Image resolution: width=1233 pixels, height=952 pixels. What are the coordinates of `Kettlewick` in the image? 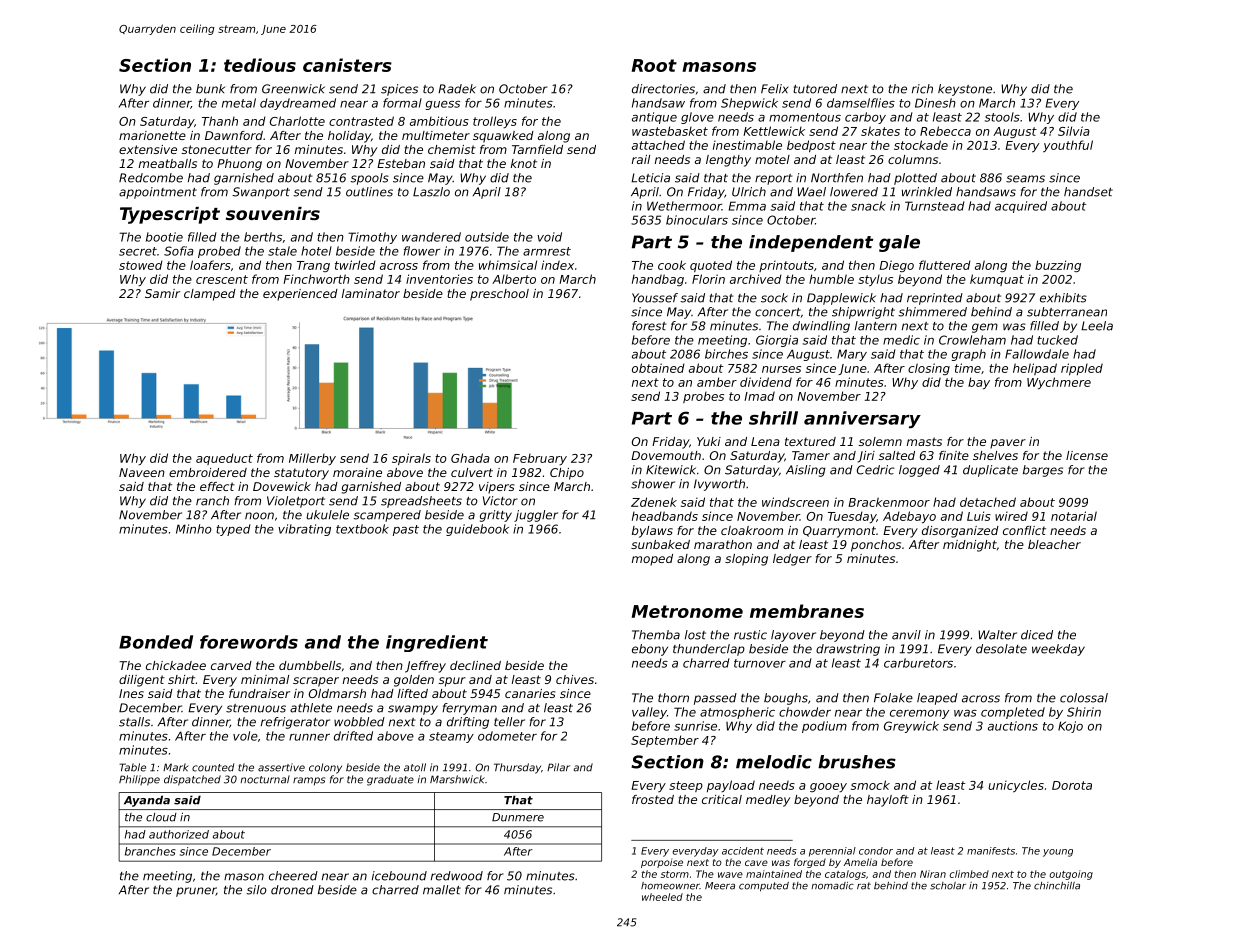 It's located at (774, 131).
